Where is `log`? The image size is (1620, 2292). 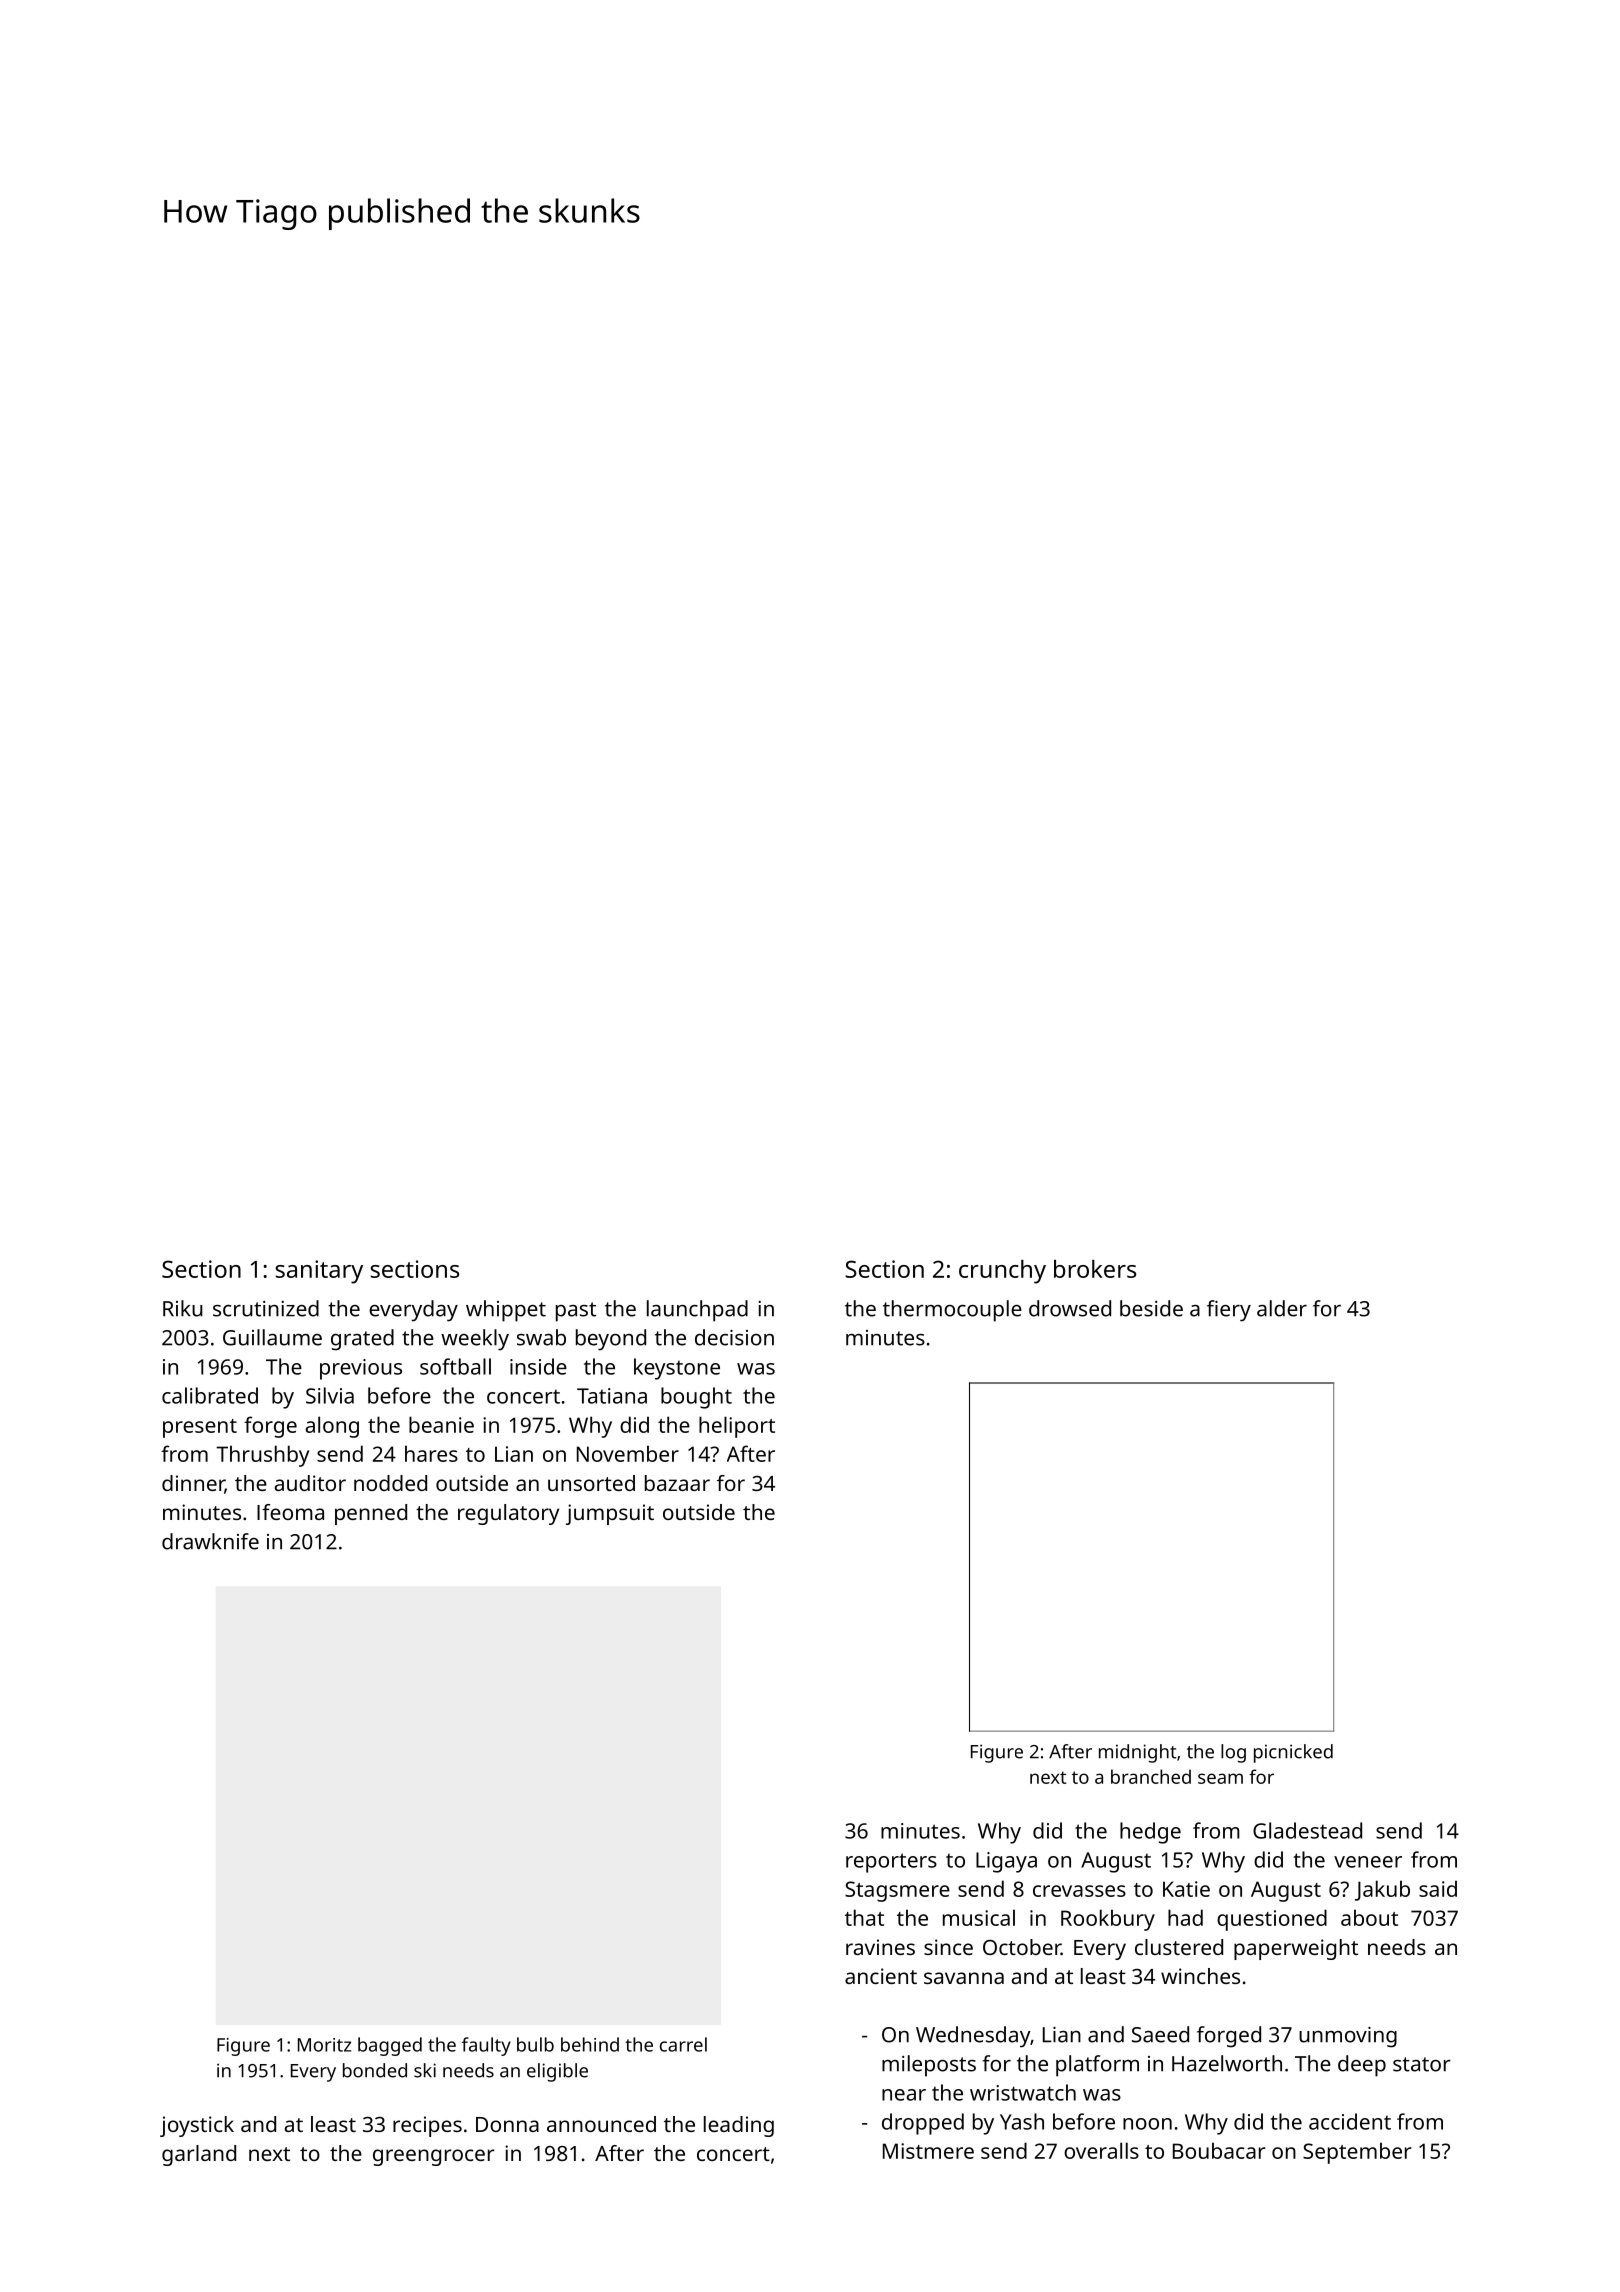 log is located at coordinates (1233, 1753).
